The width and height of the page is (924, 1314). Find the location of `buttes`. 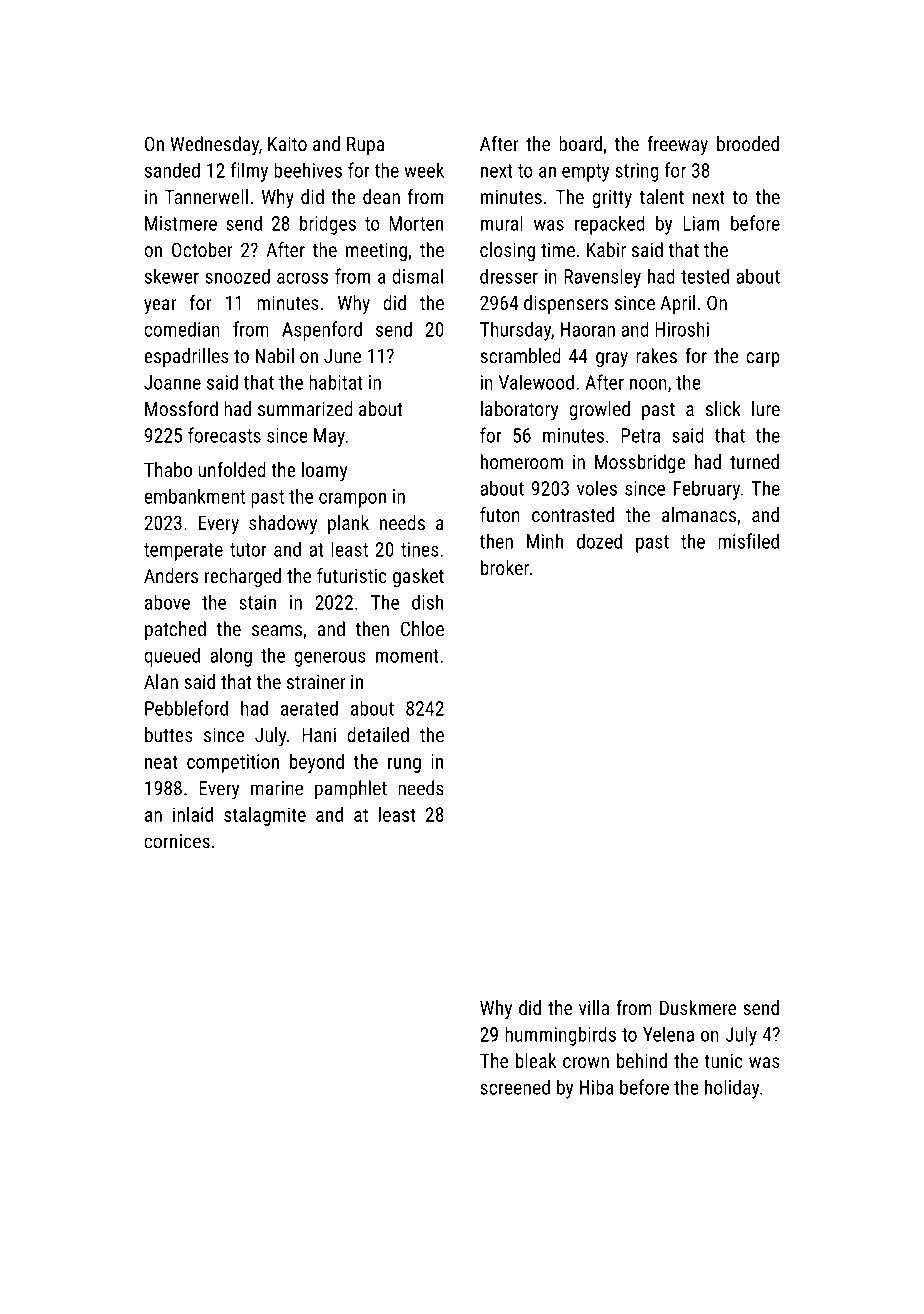

buttes is located at coordinates (169, 734).
